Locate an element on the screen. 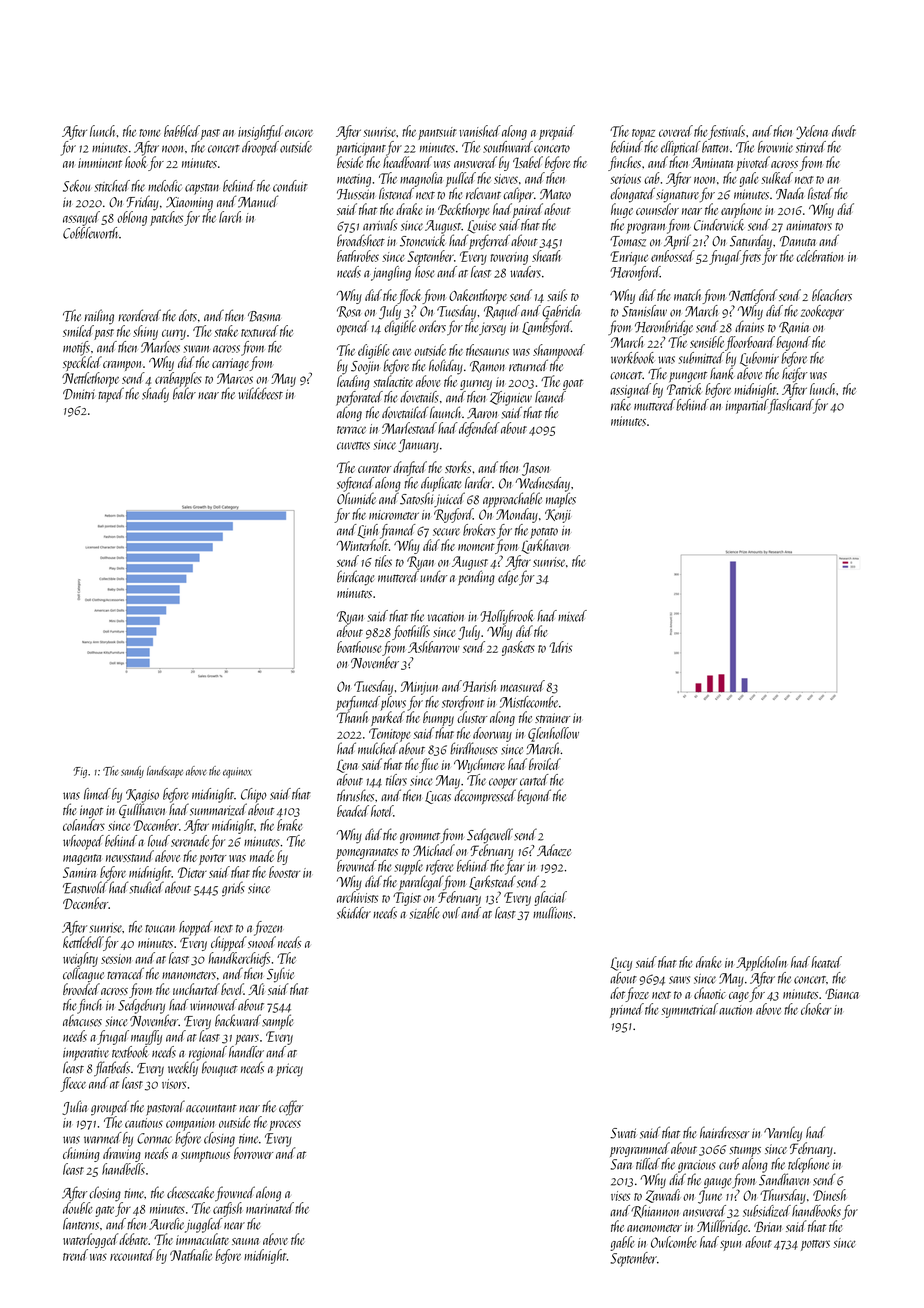  equinox is located at coordinates (237, 772).
